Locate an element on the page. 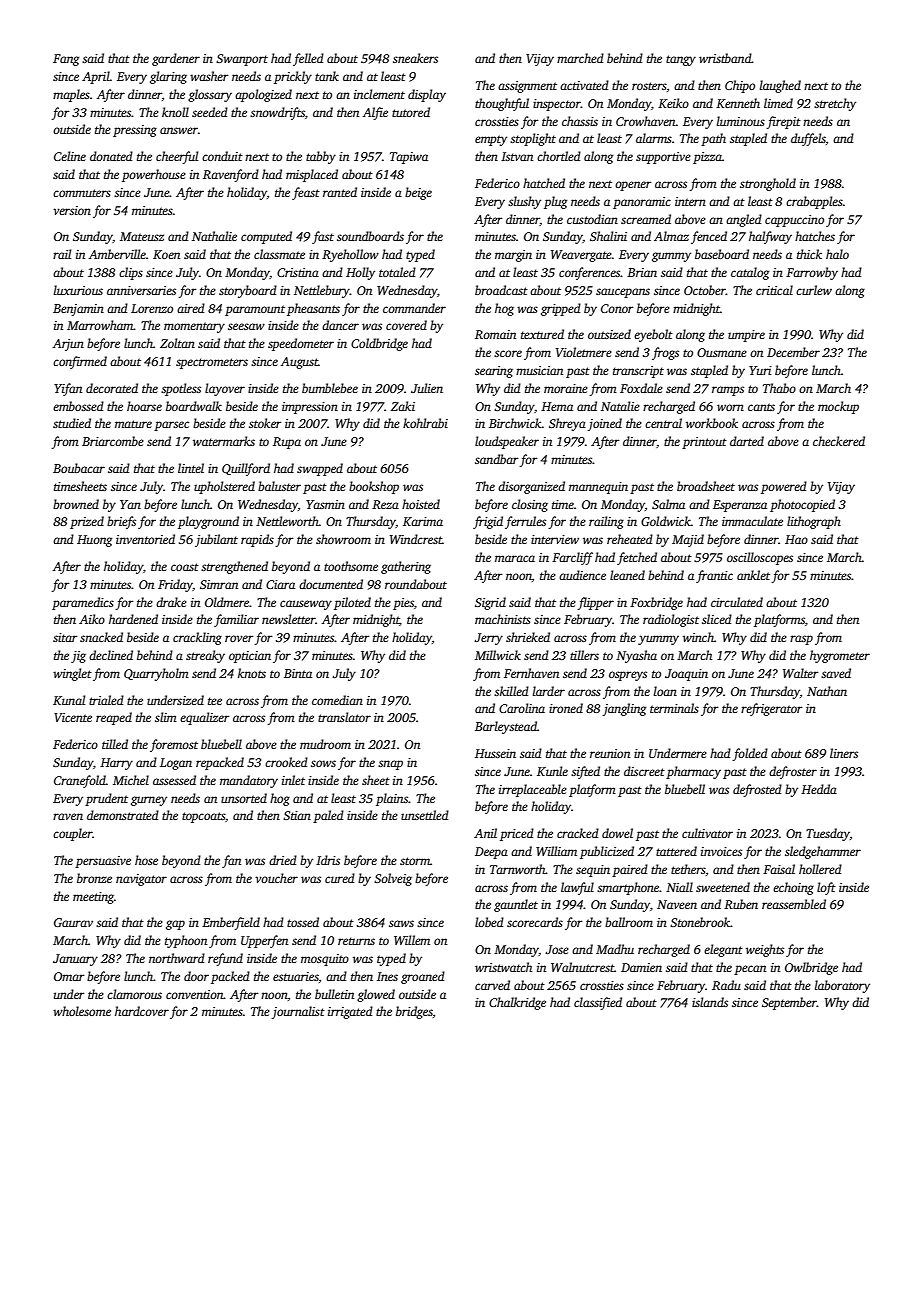 The height and width of the document is (1308, 924). discreet is located at coordinates (644, 771).
